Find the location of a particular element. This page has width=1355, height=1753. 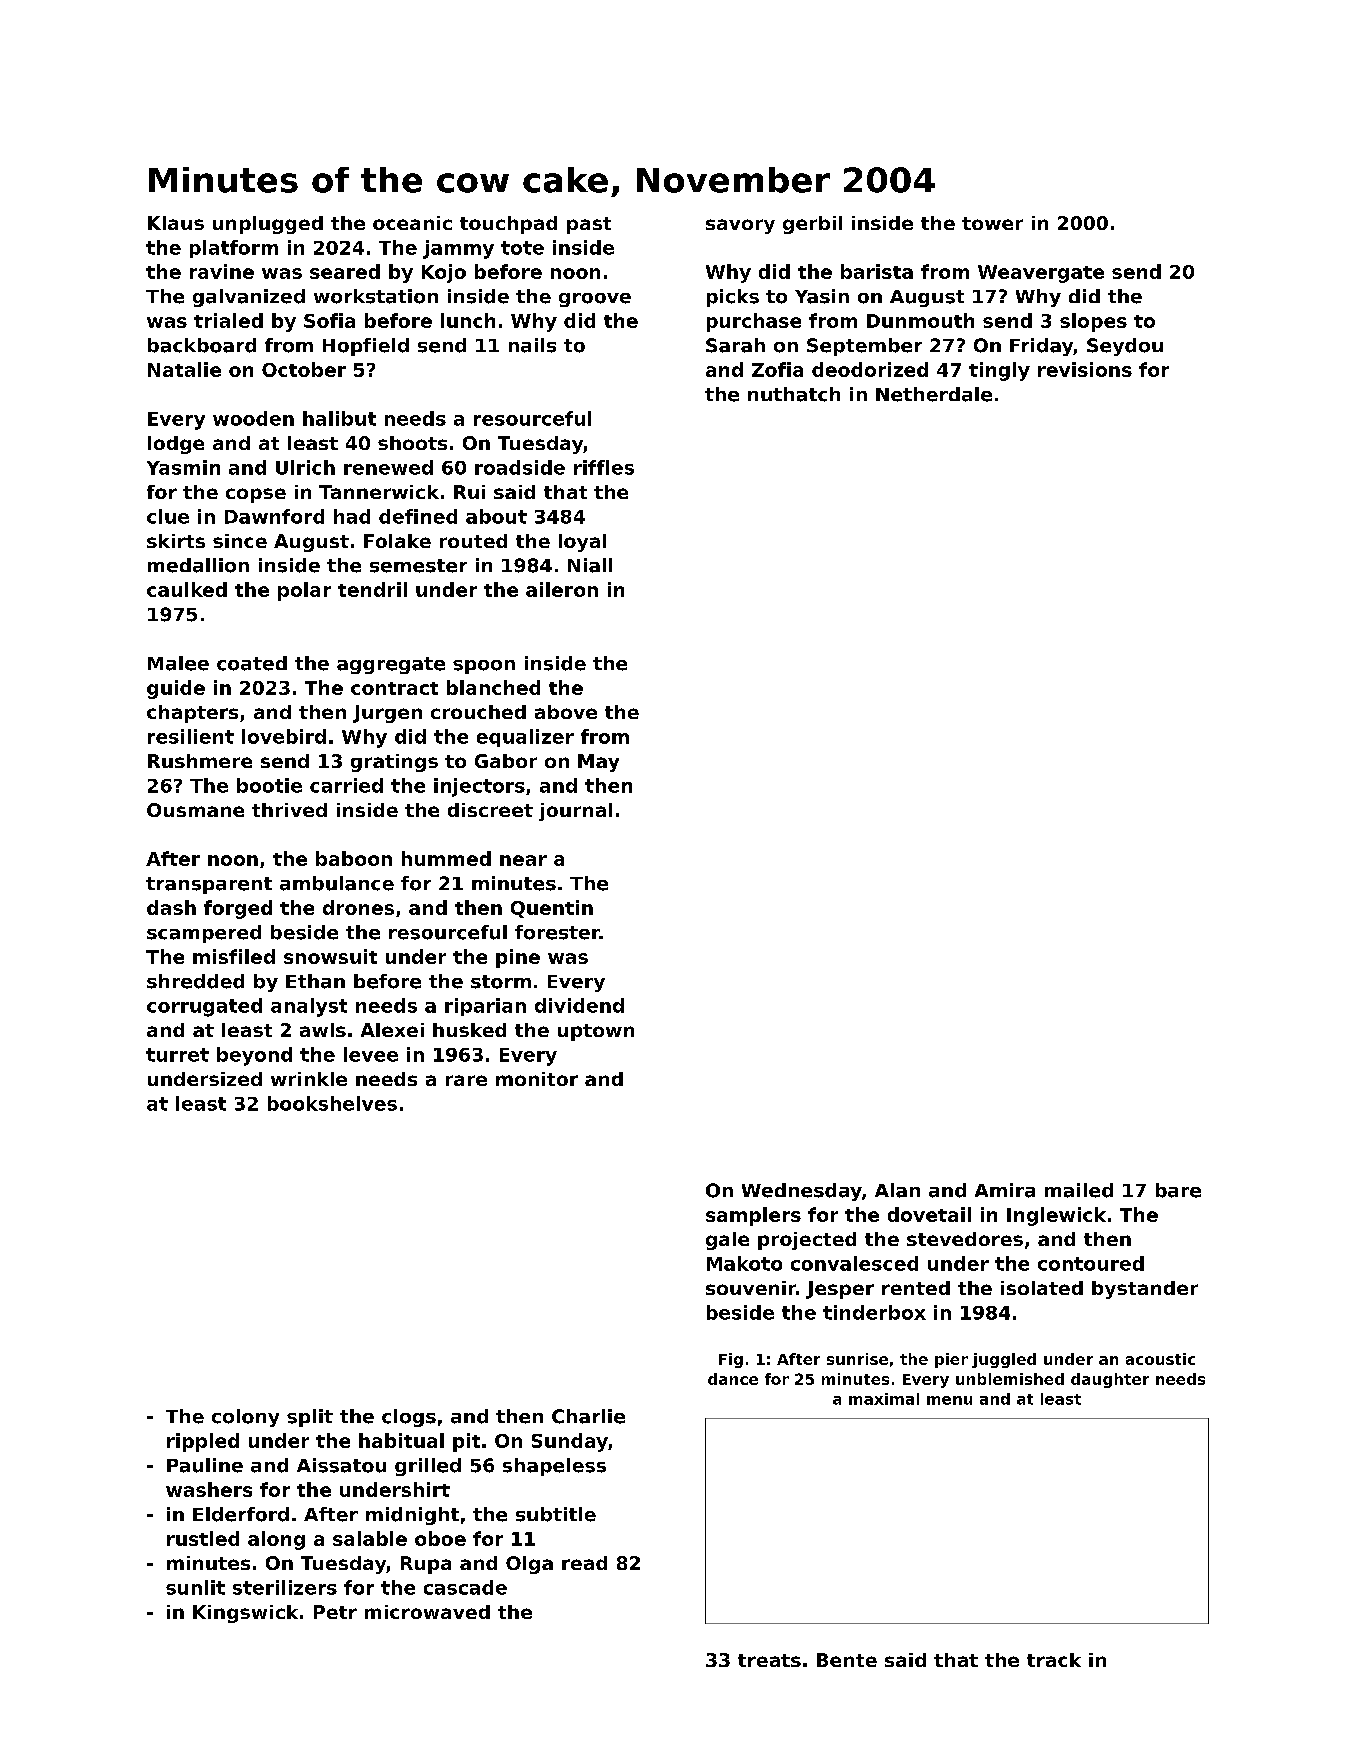

gale is located at coordinates (727, 1241).
